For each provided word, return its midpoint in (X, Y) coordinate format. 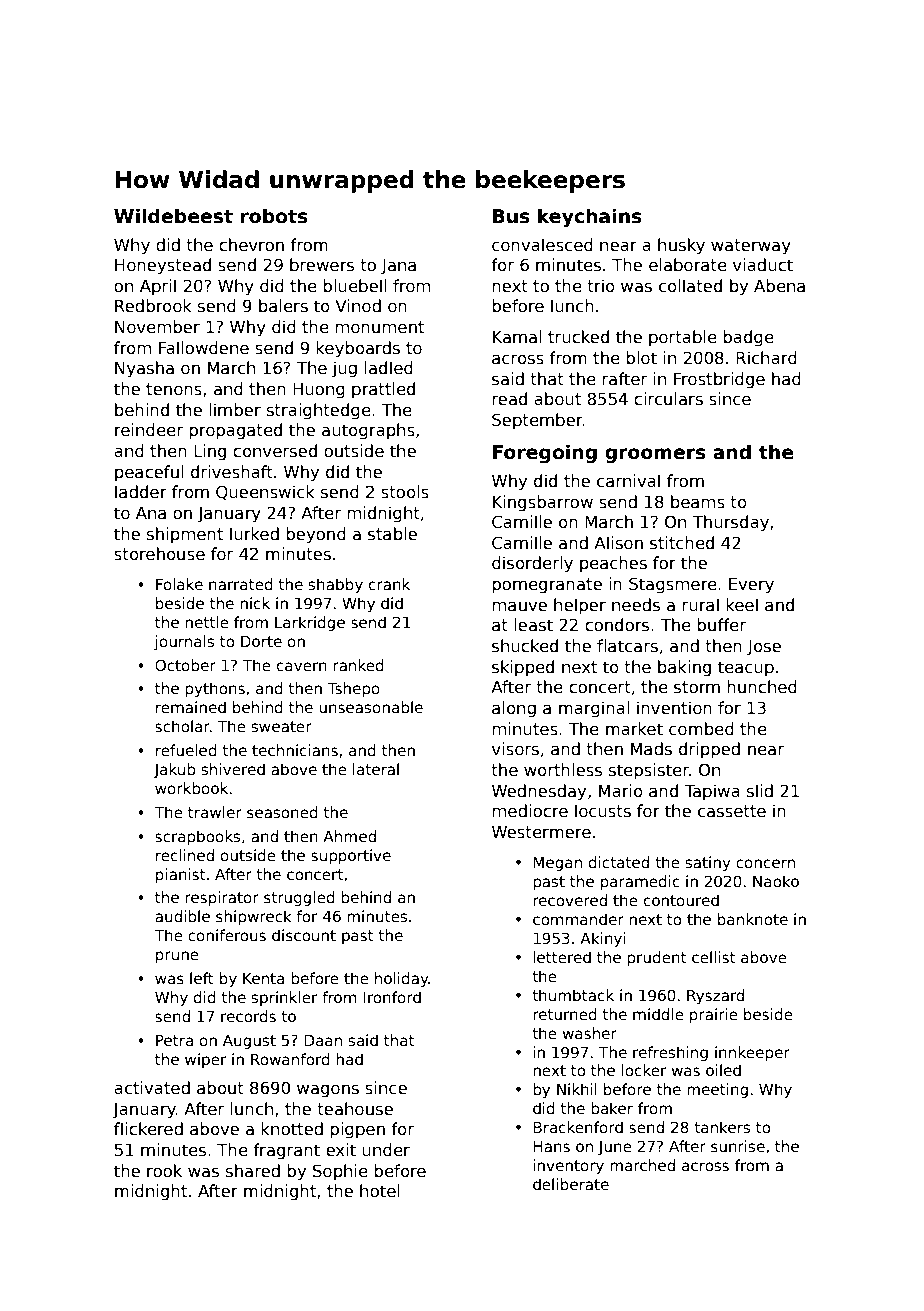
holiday (402, 979)
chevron (251, 245)
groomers (655, 455)
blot (641, 358)
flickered (148, 1129)
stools (405, 492)
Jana (398, 267)
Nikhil (577, 1089)
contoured (681, 900)
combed (701, 729)
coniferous (227, 935)
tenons (174, 389)
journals (184, 642)
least (533, 625)
